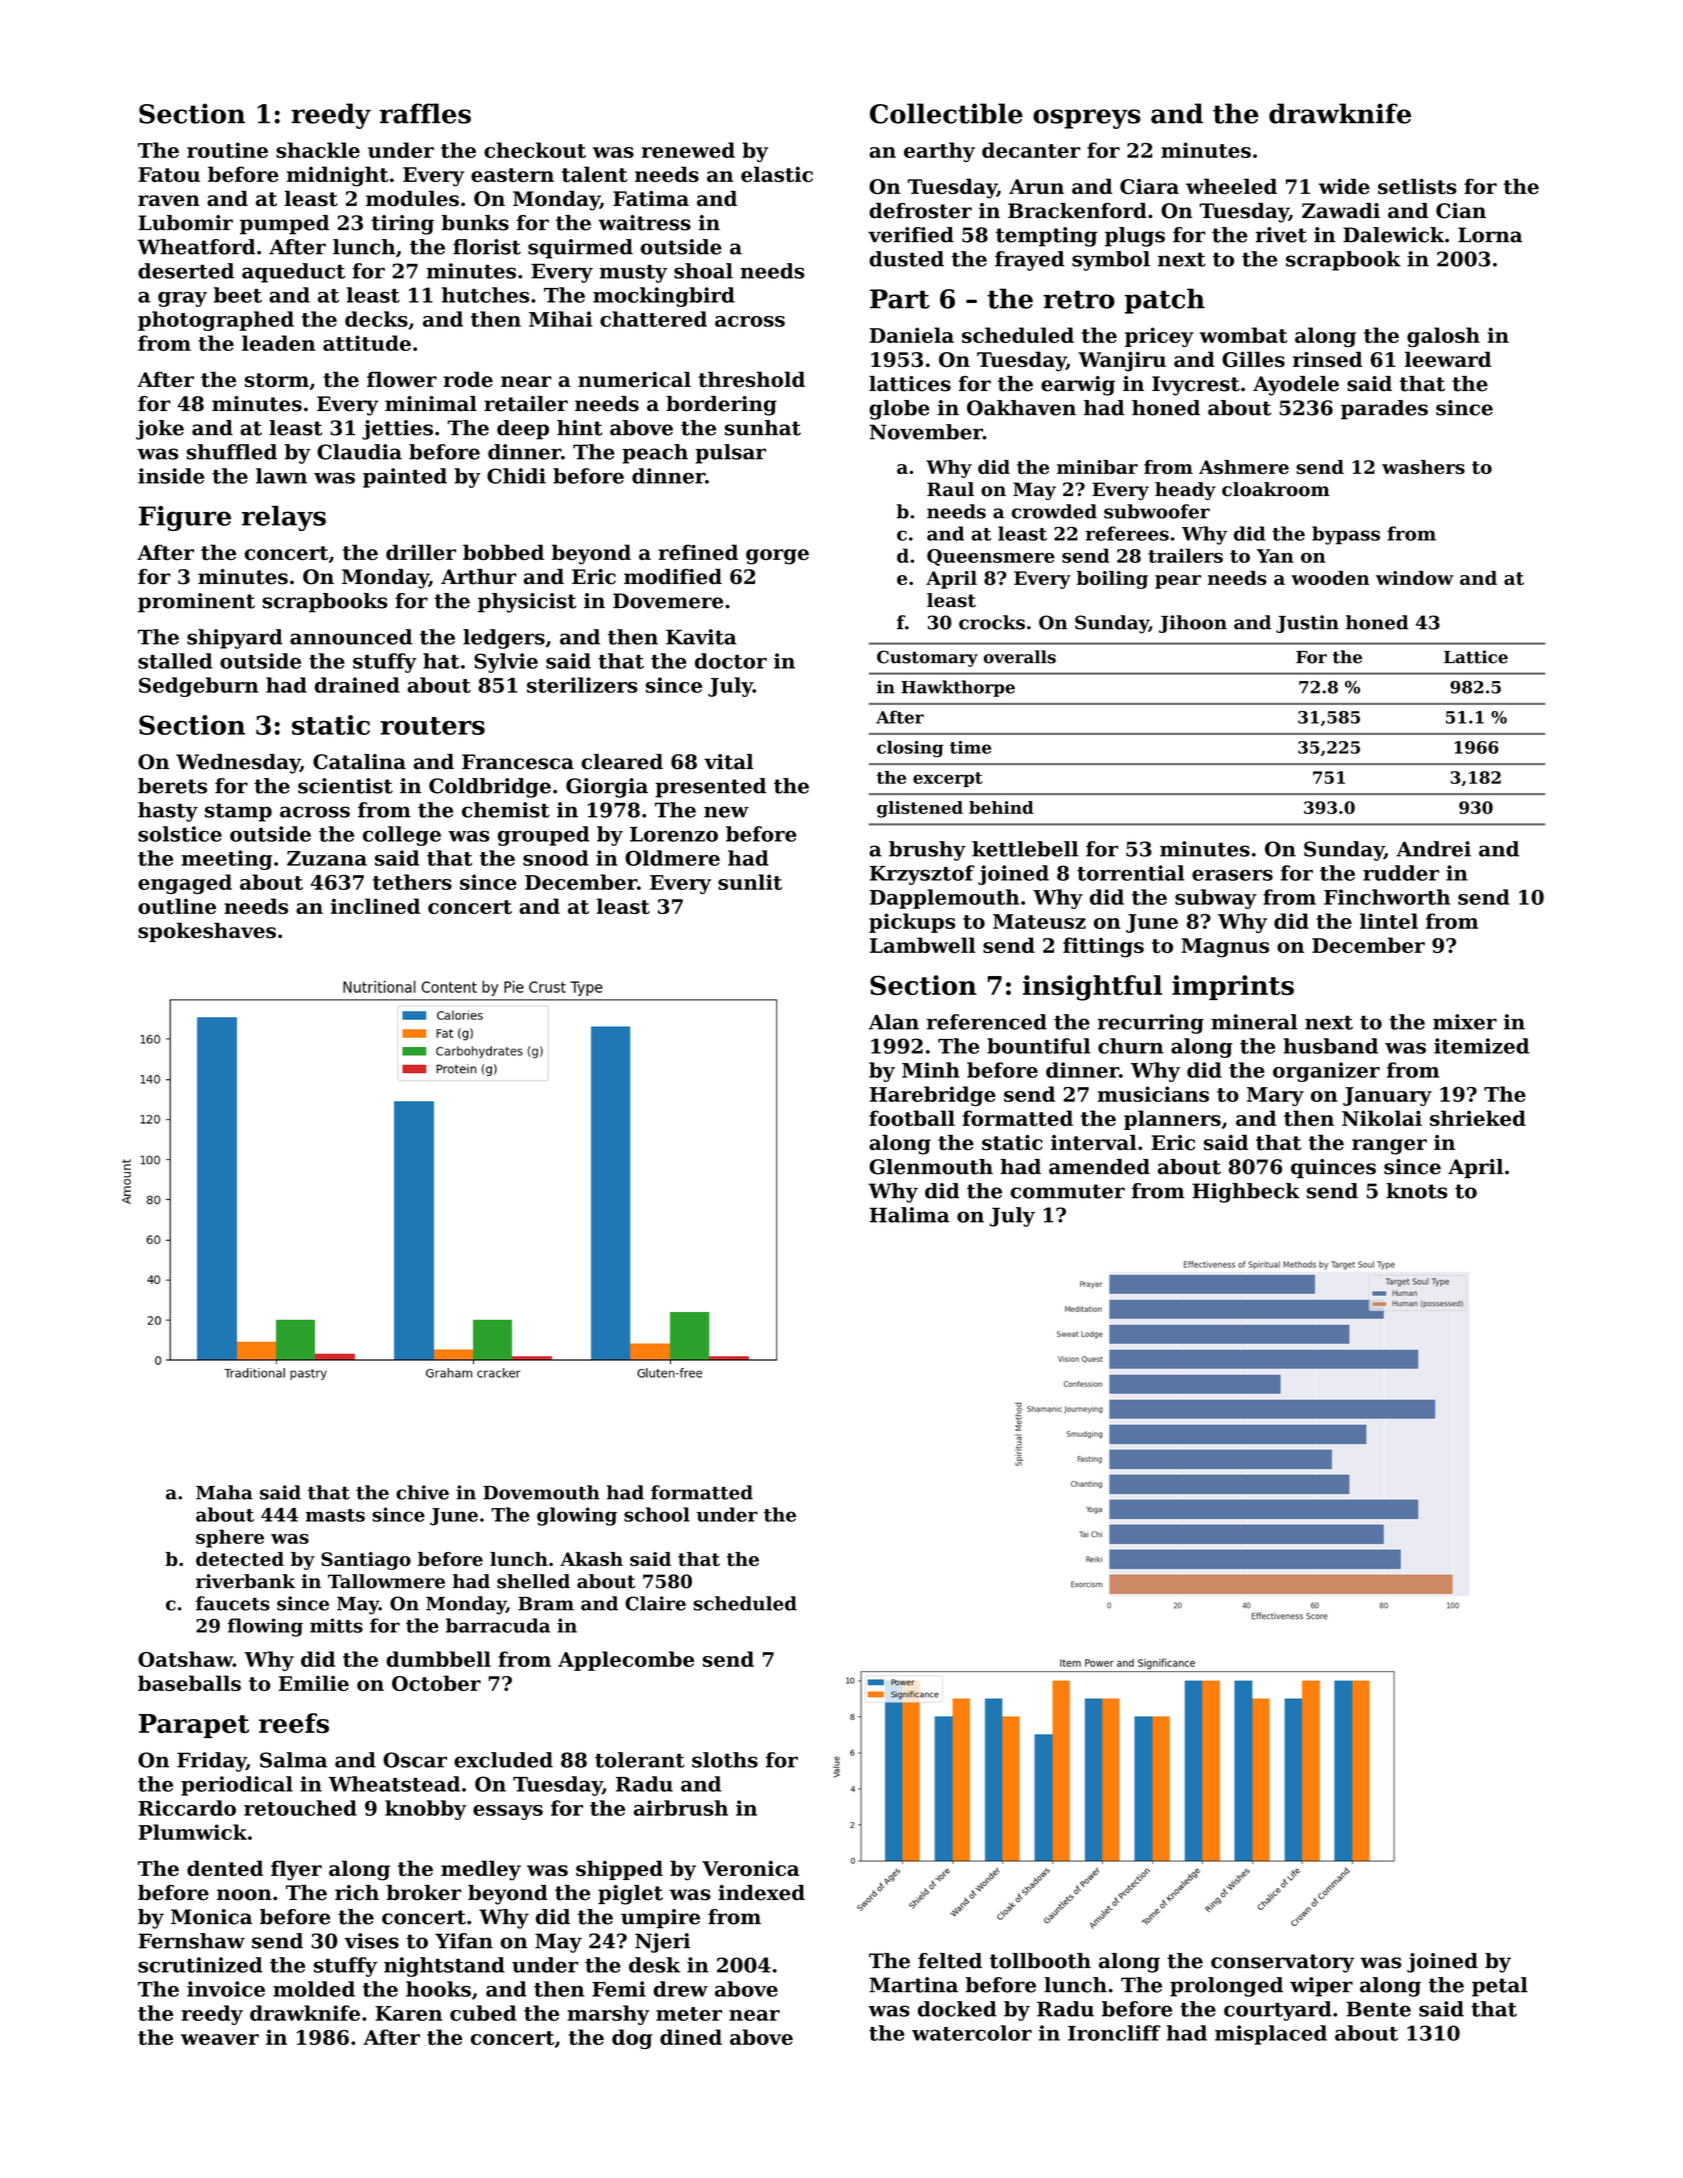  I want to click on Claudia, so click(359, 452).
